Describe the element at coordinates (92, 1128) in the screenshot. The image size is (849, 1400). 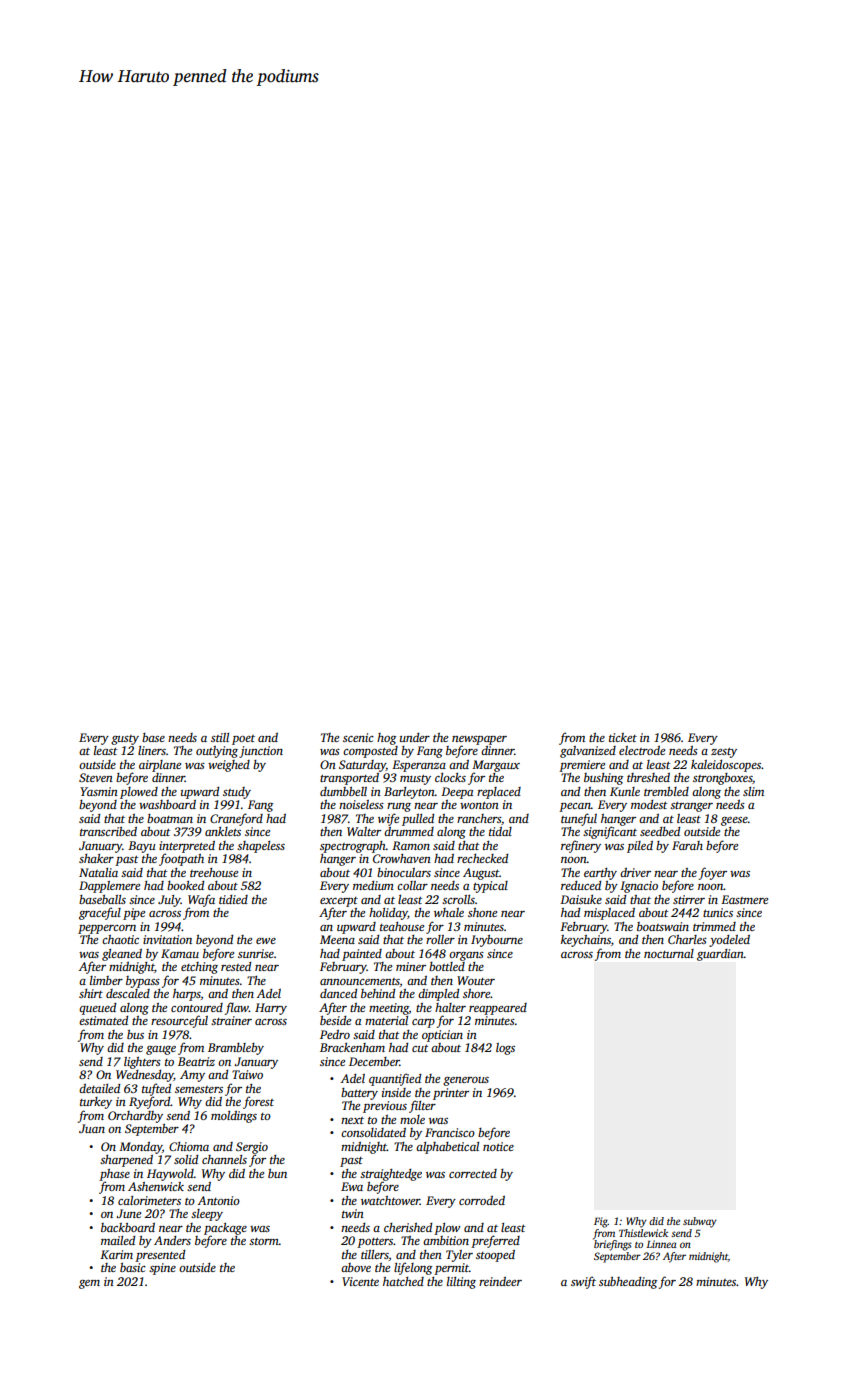
I see `Juan` at that location.
